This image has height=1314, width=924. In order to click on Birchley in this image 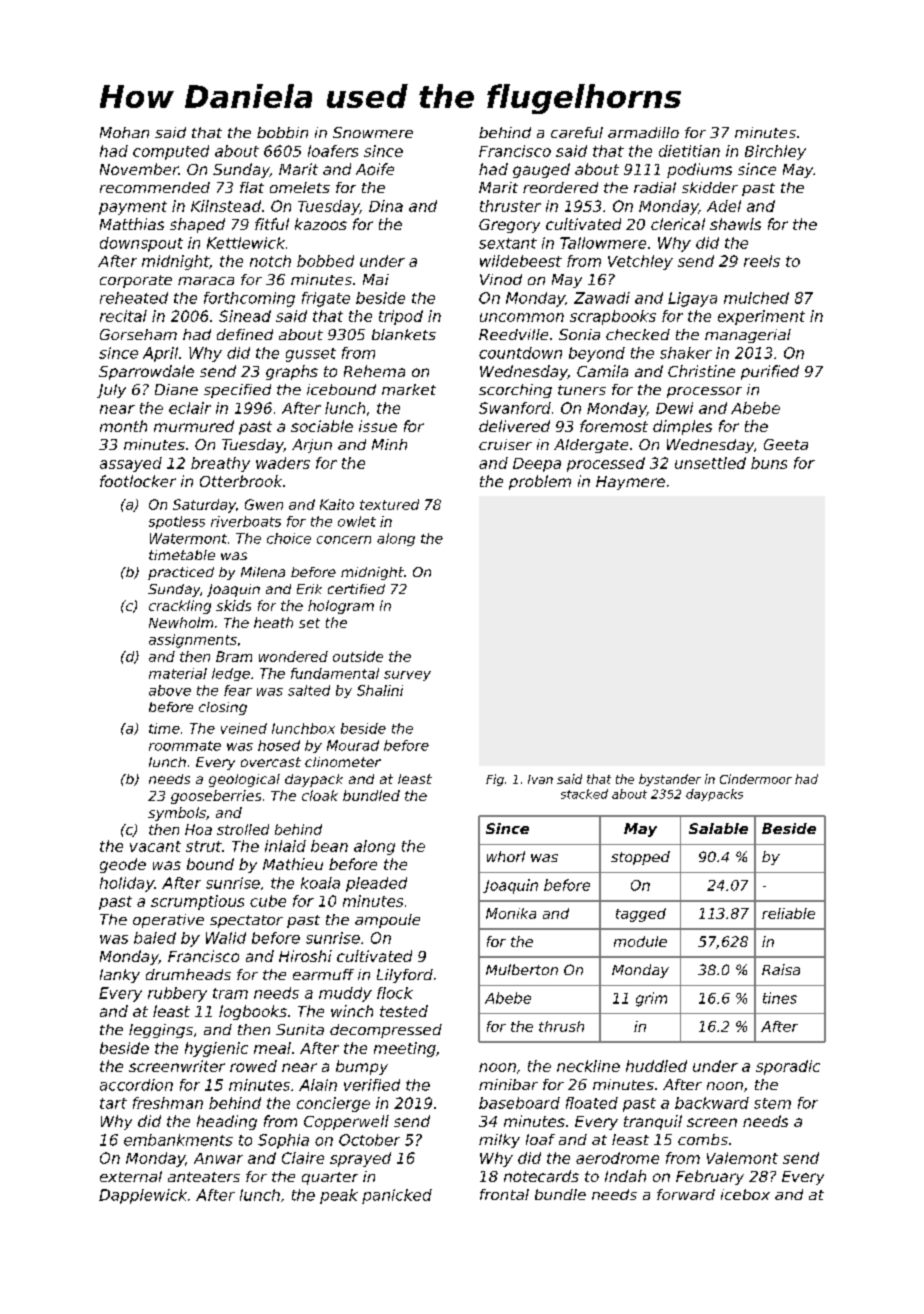, I will do `click(775, 152)`.
